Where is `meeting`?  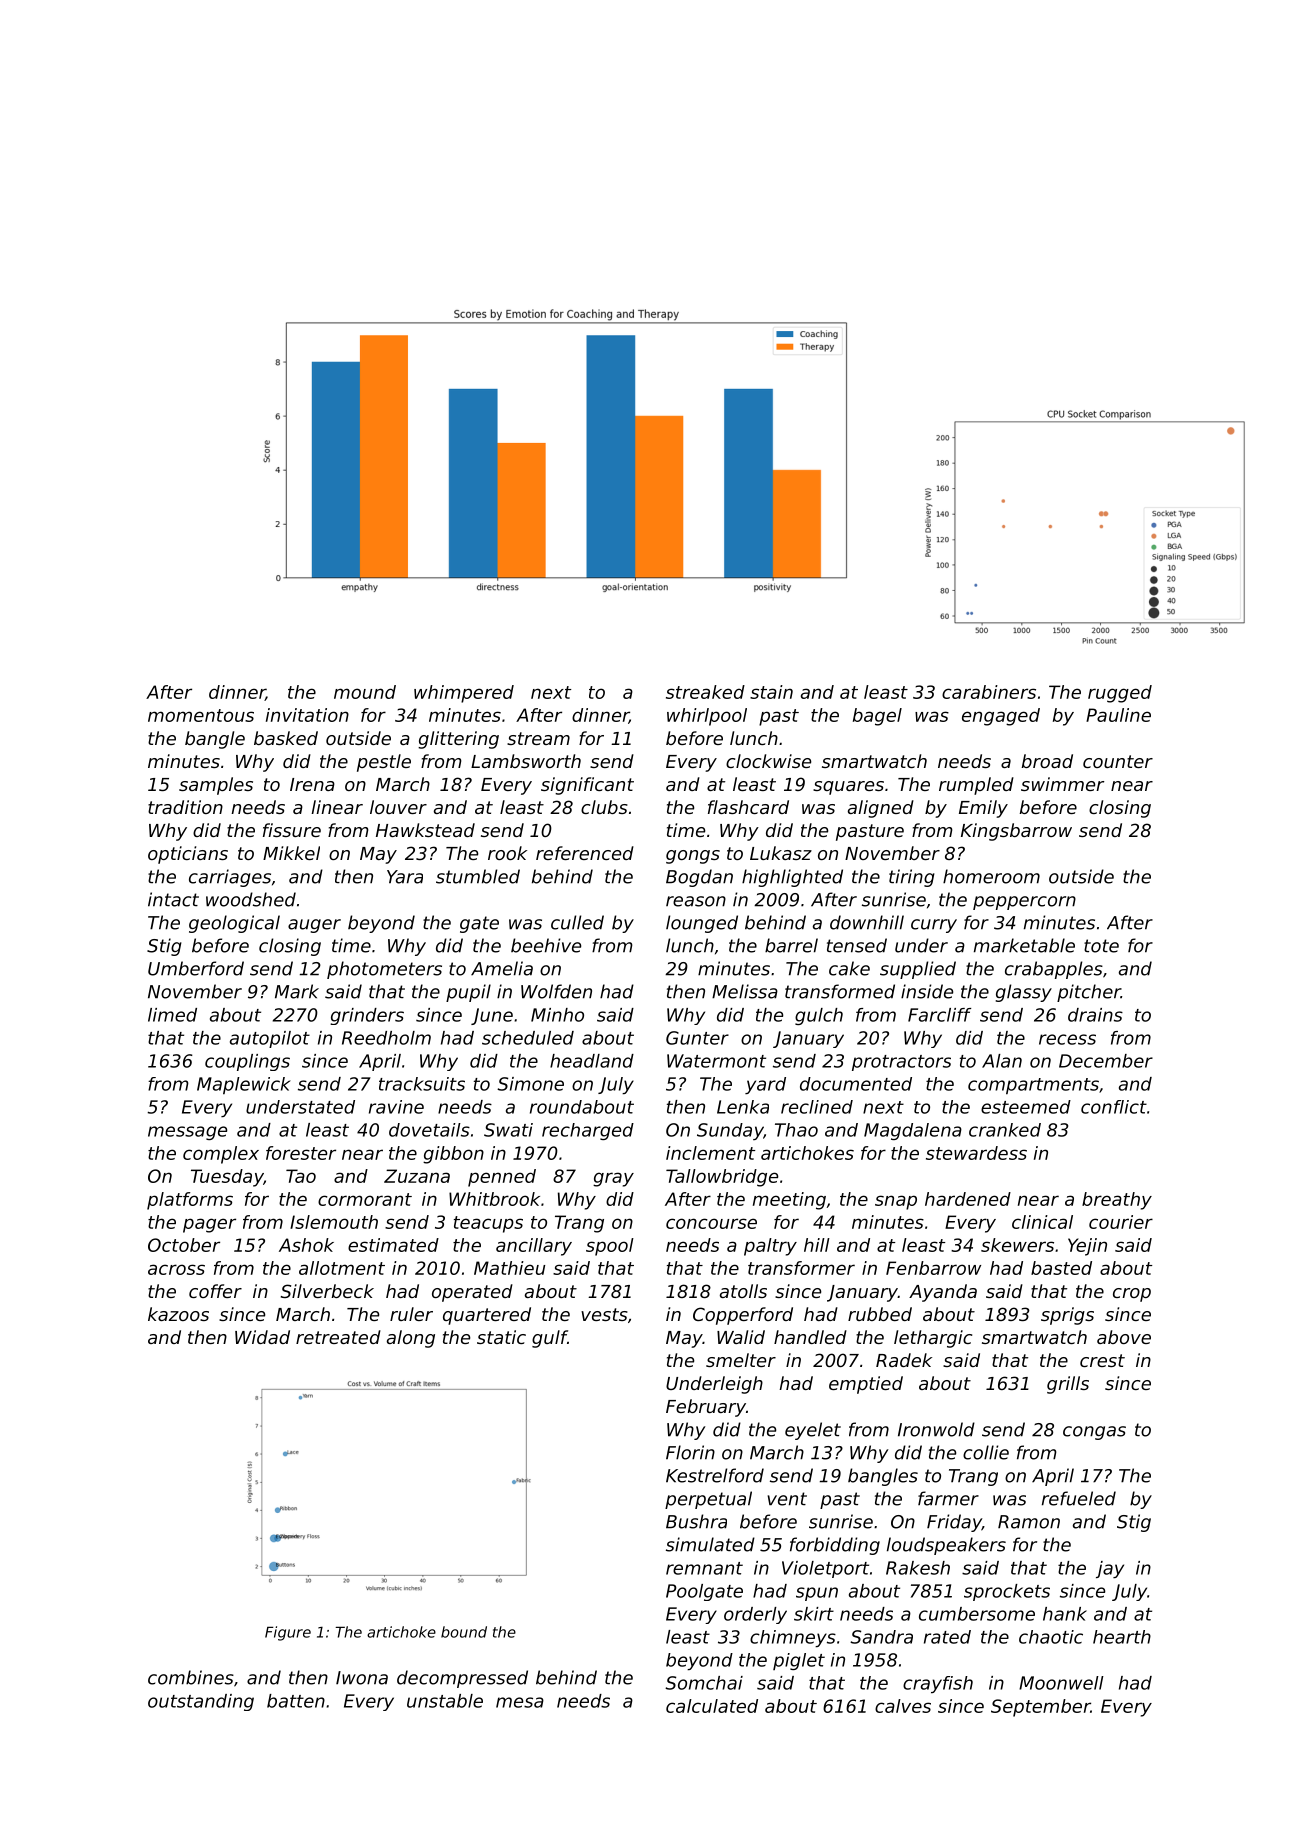
meeting is located at coordinates (789, 1201).
